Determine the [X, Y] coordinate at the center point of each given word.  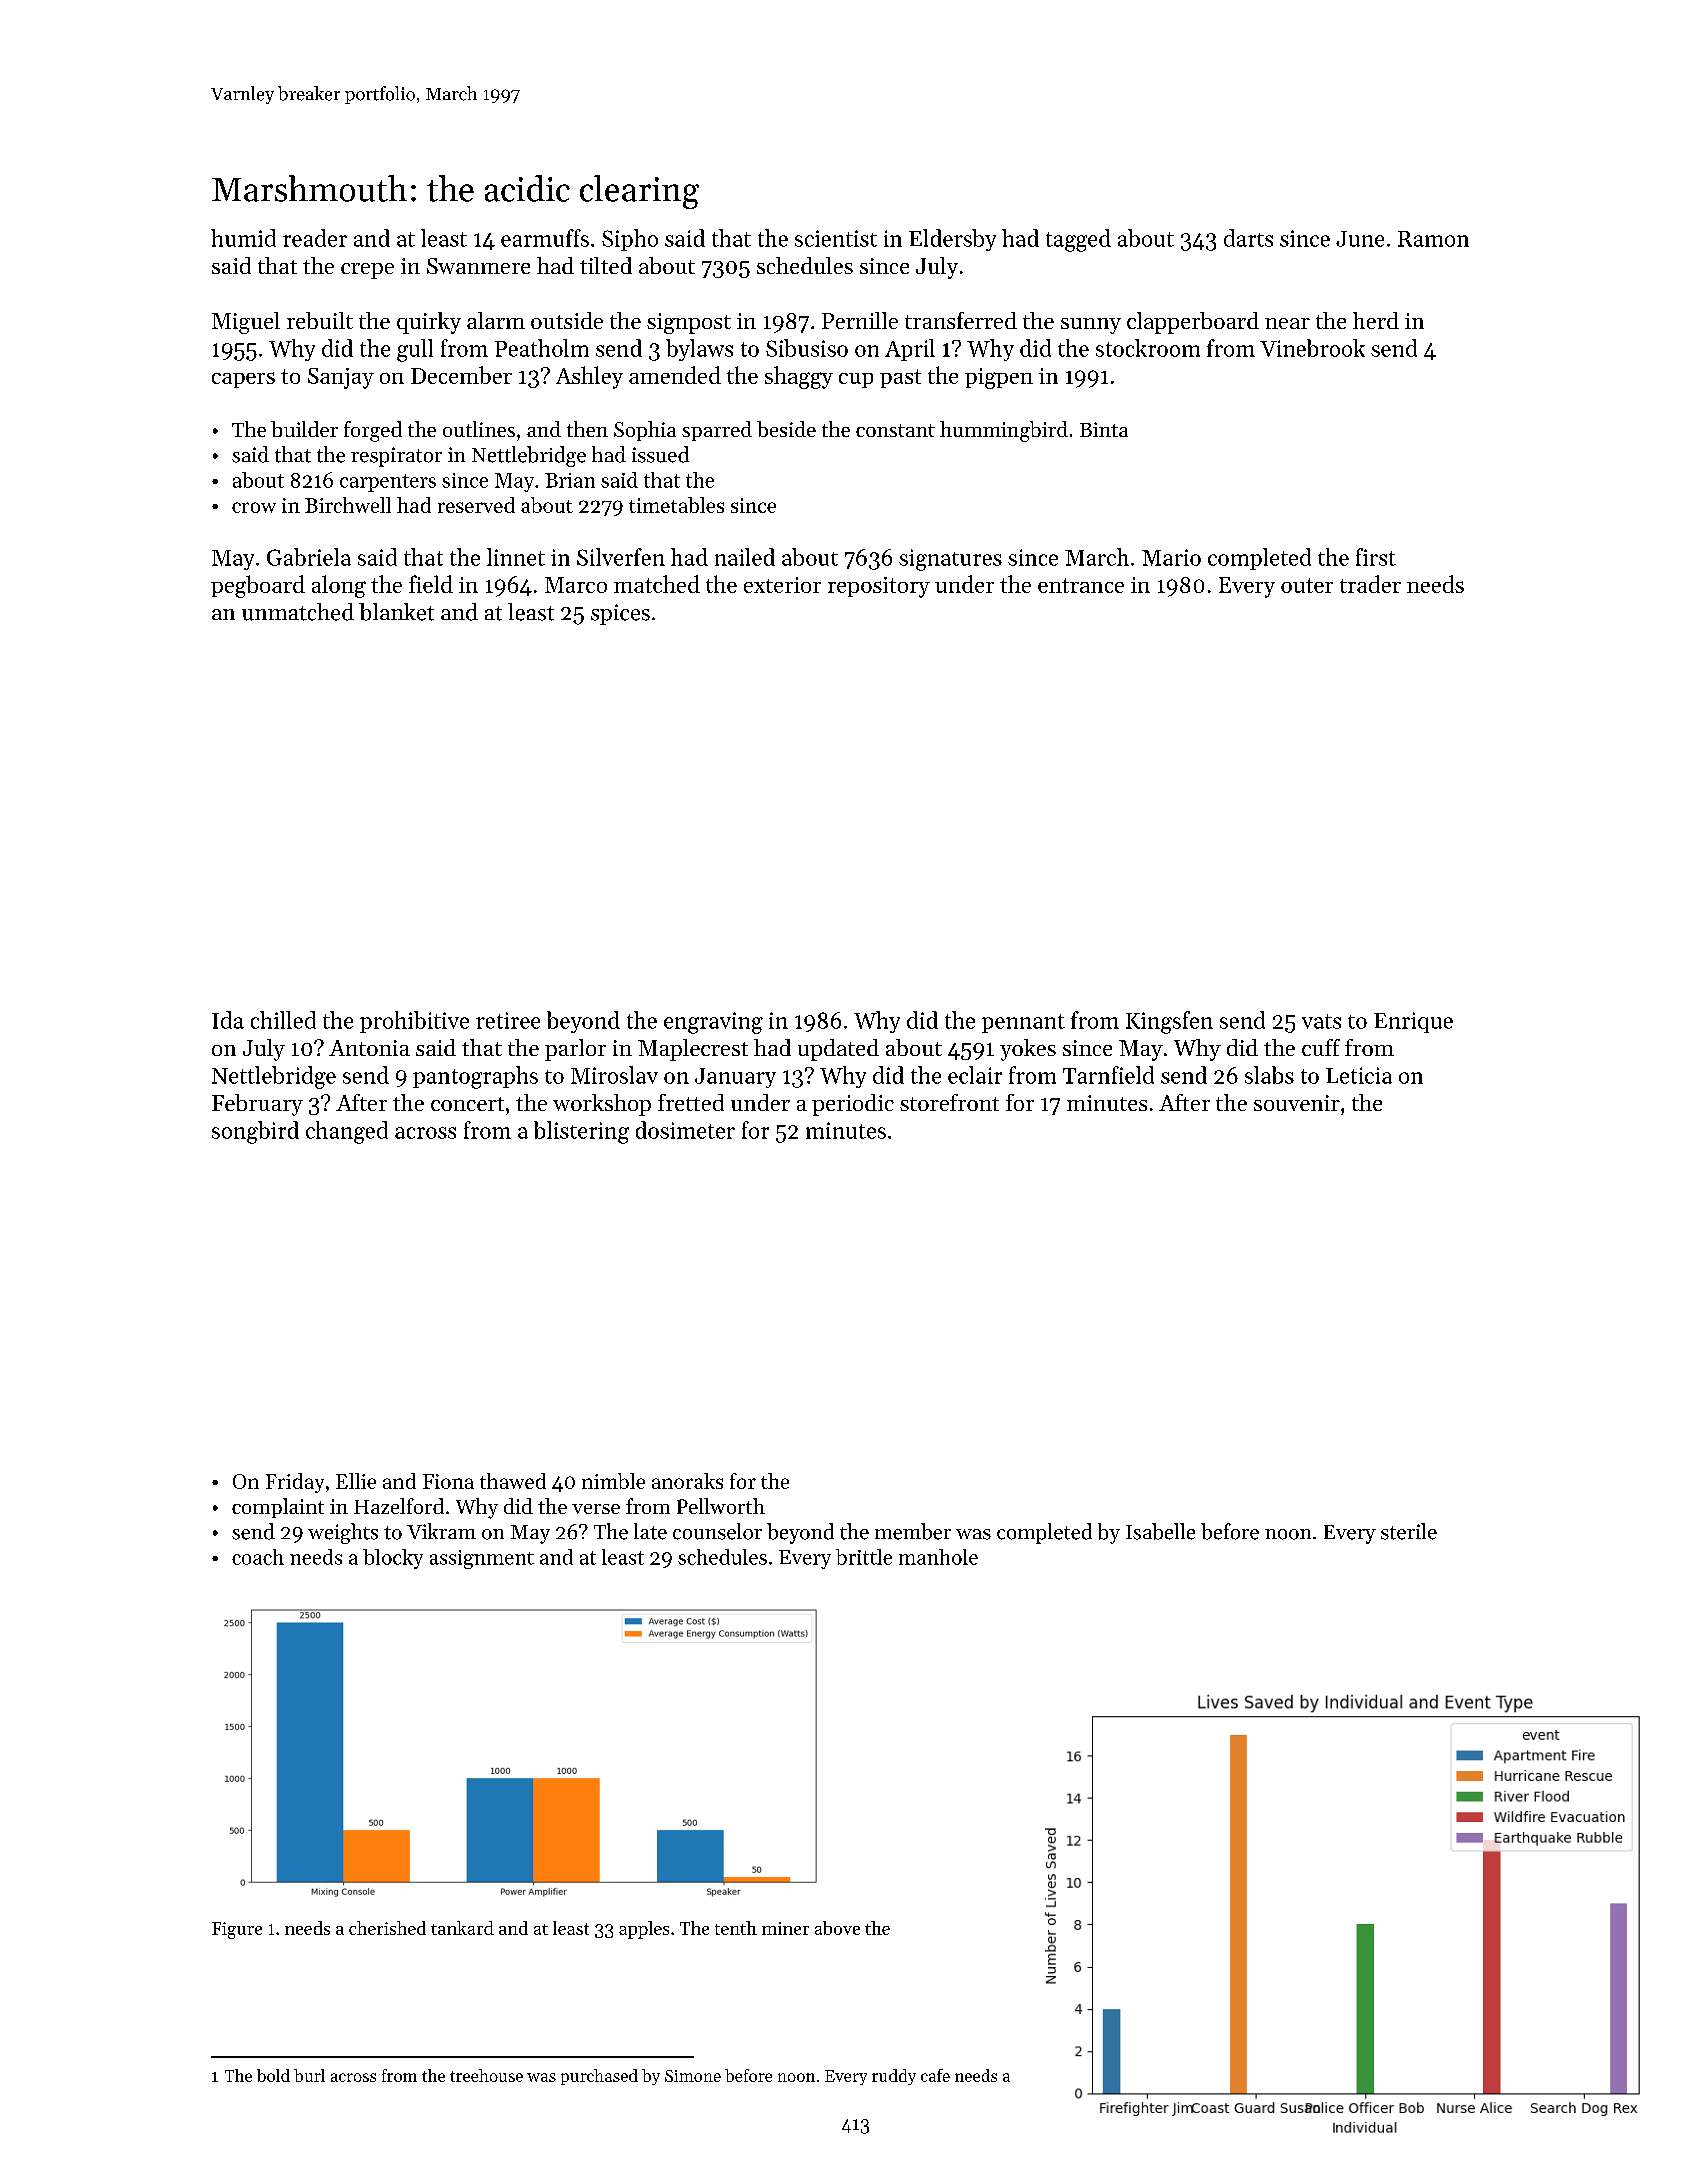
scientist [836, 238]
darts [1248, 238]
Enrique [1413, 1022]
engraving [713, 1023]
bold [273, 2075]
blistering [581, 1132]
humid [243, 238]
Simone [693, 2076]
